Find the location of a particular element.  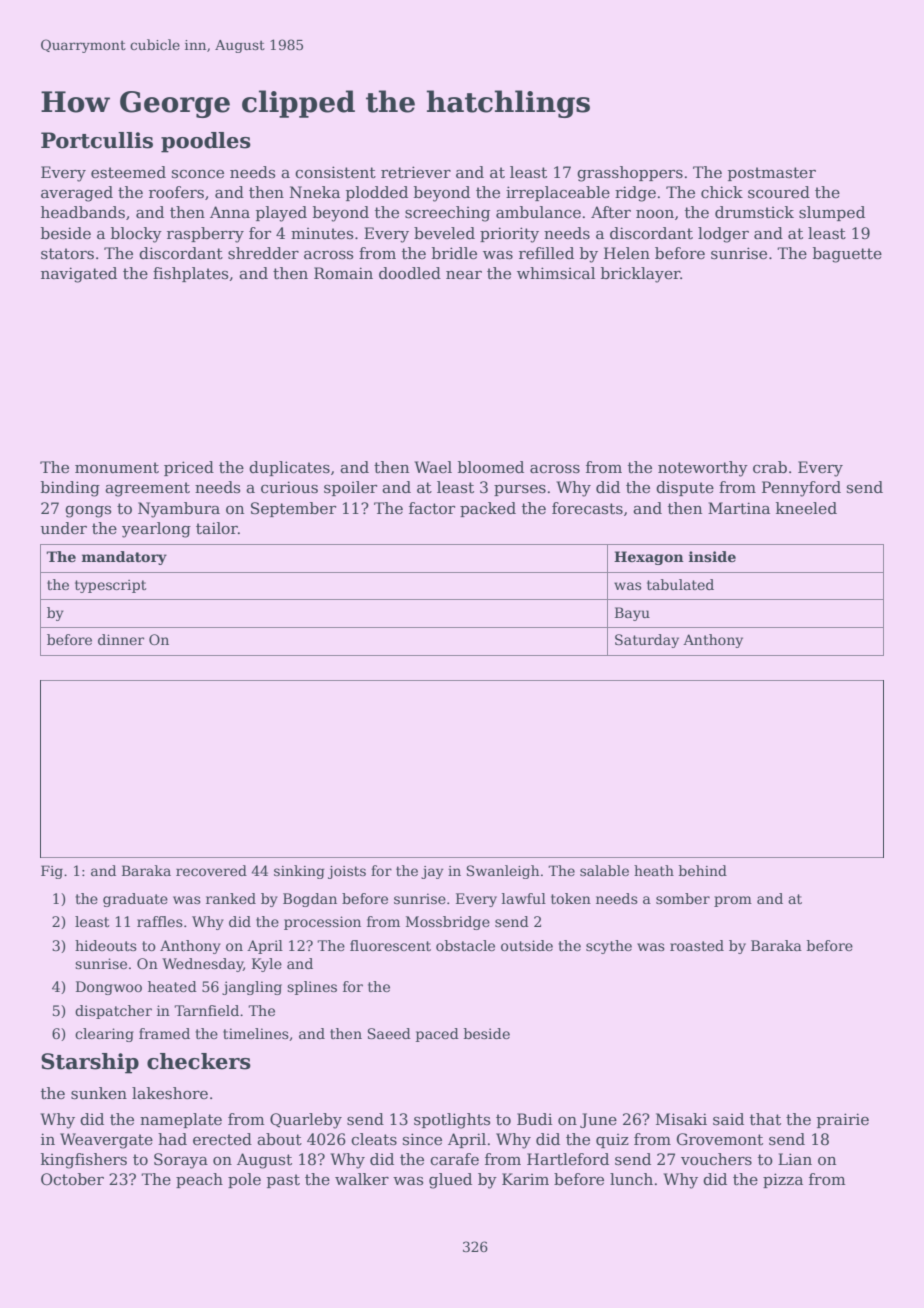

behind is located at coordinates (703, 870).
